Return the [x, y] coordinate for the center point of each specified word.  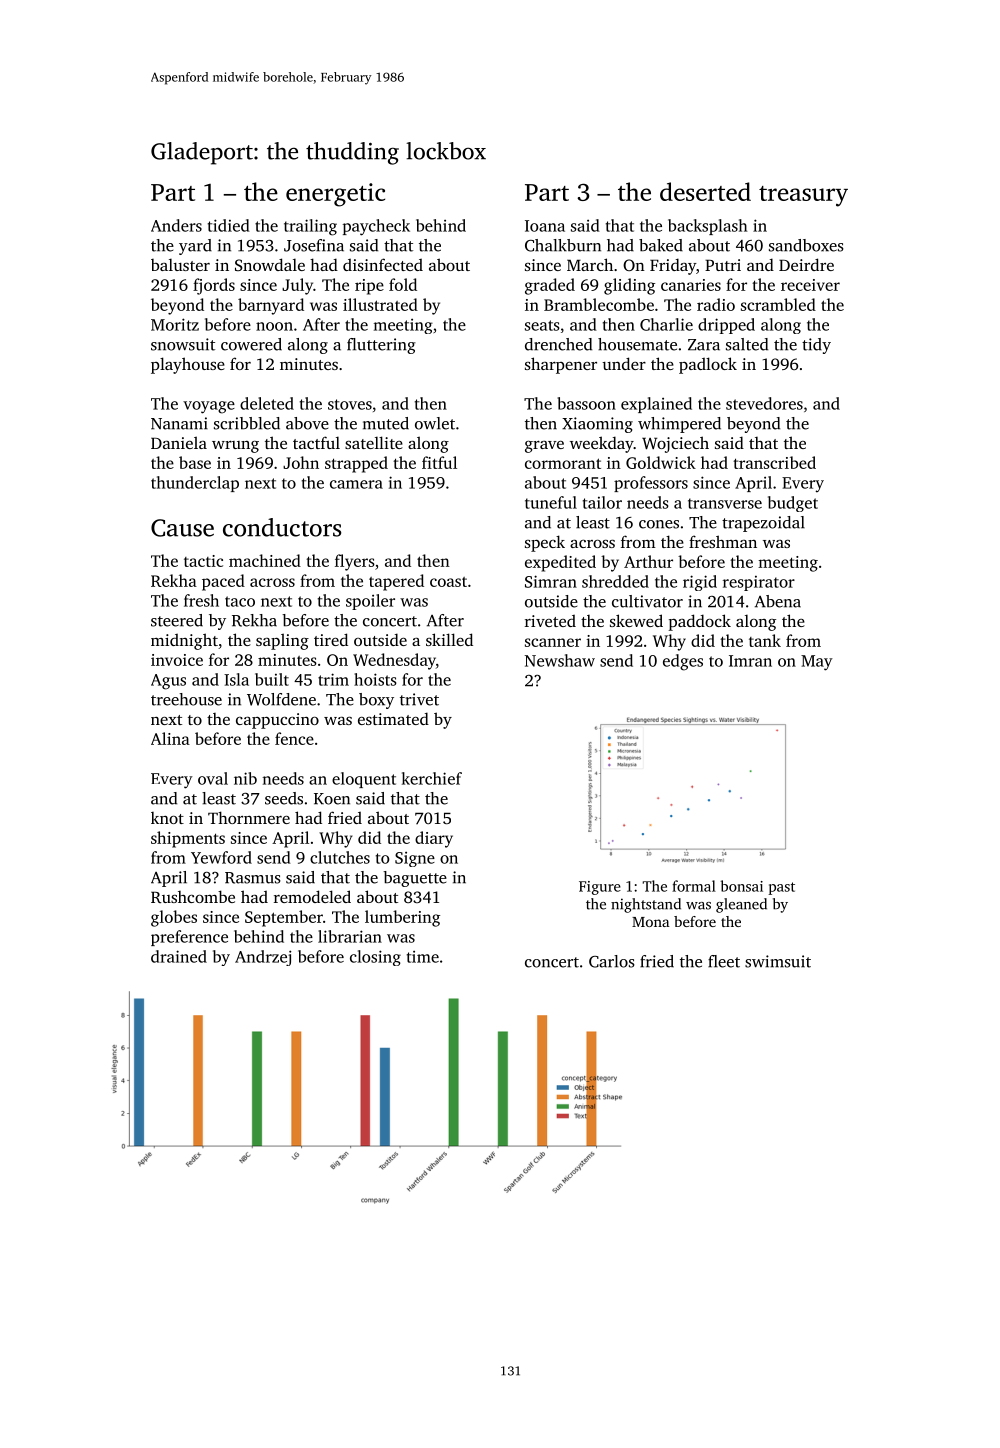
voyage [209, 407]
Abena [778, 601]
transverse [725, 503]
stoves [350, 404]
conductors [282, 527]
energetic [335, 195]
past [781, 888]
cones [659, 524]
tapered [396, 582]
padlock [708, 365]
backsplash [707, 227]
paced [223, 582]
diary [434, 839]
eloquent [364, 780]
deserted [705, 191]
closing [375, 958]
